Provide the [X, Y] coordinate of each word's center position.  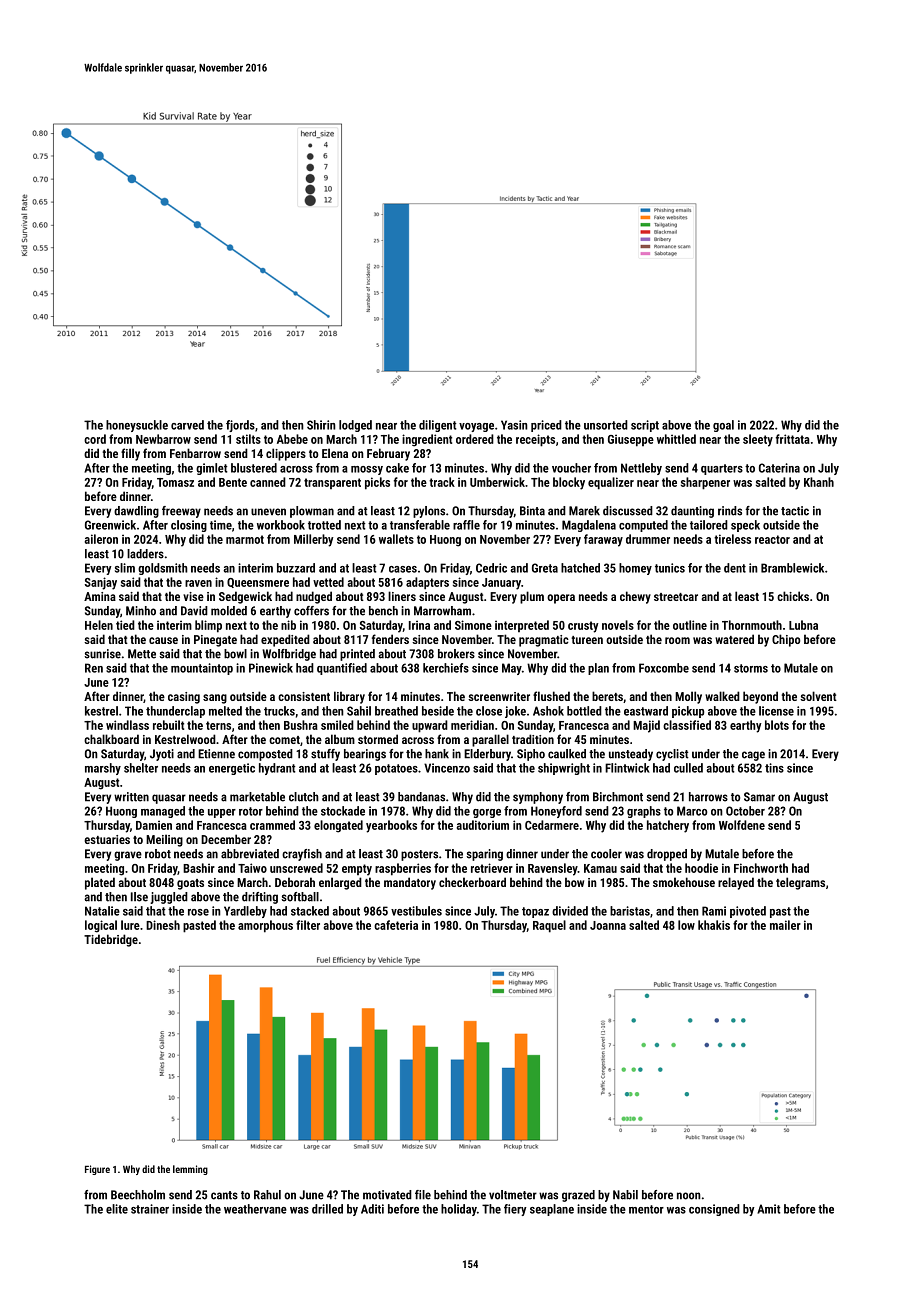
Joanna [608, 925]
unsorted [606, 425]
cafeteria [396, 925]
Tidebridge [111, 940]
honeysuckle [137, 426]
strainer [150, 1209]
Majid [646, 726]
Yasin [514, 425]
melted [225, 711]
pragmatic [544, 641]
